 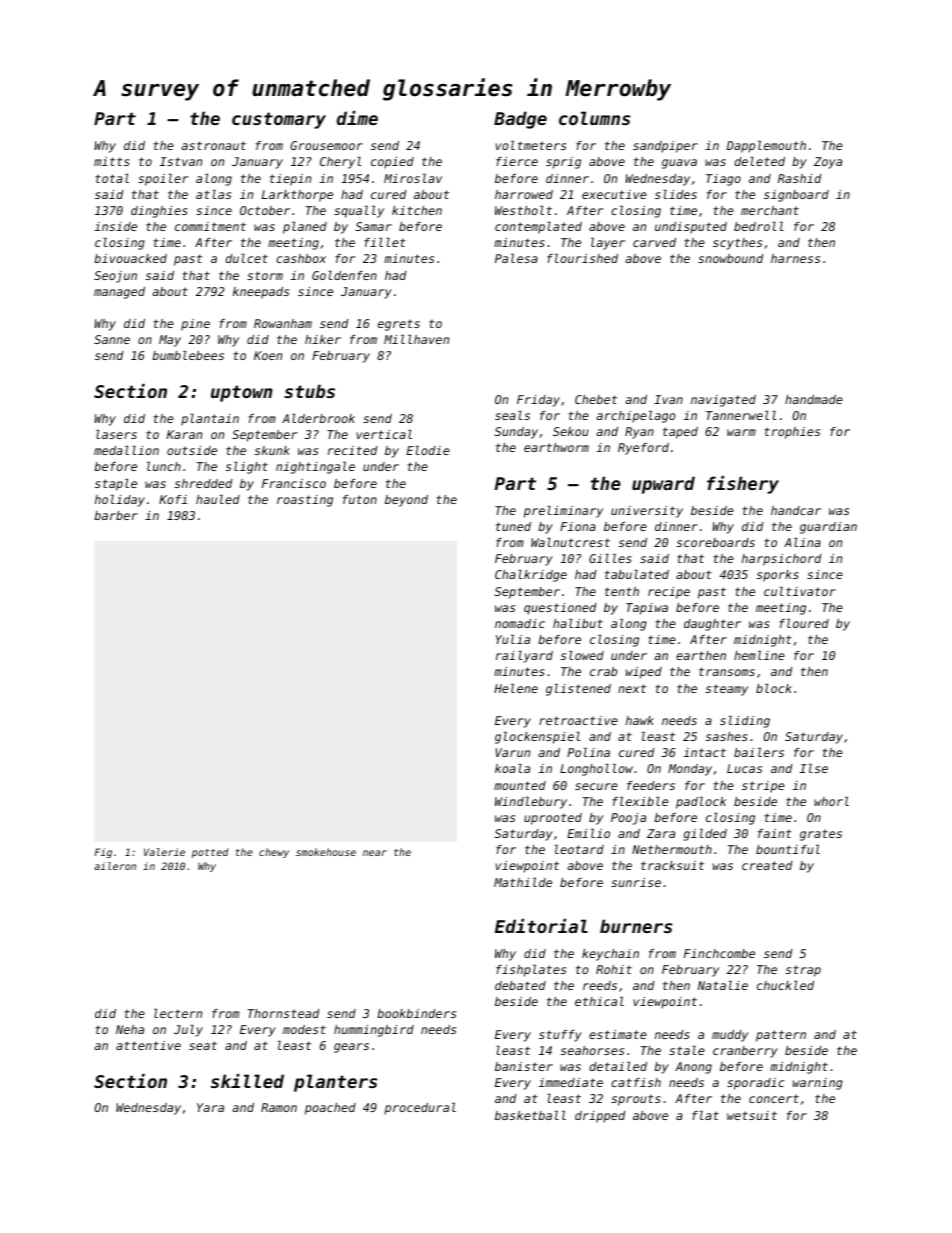 I want to click on Tannerwell, so click(x=741, y=415).
